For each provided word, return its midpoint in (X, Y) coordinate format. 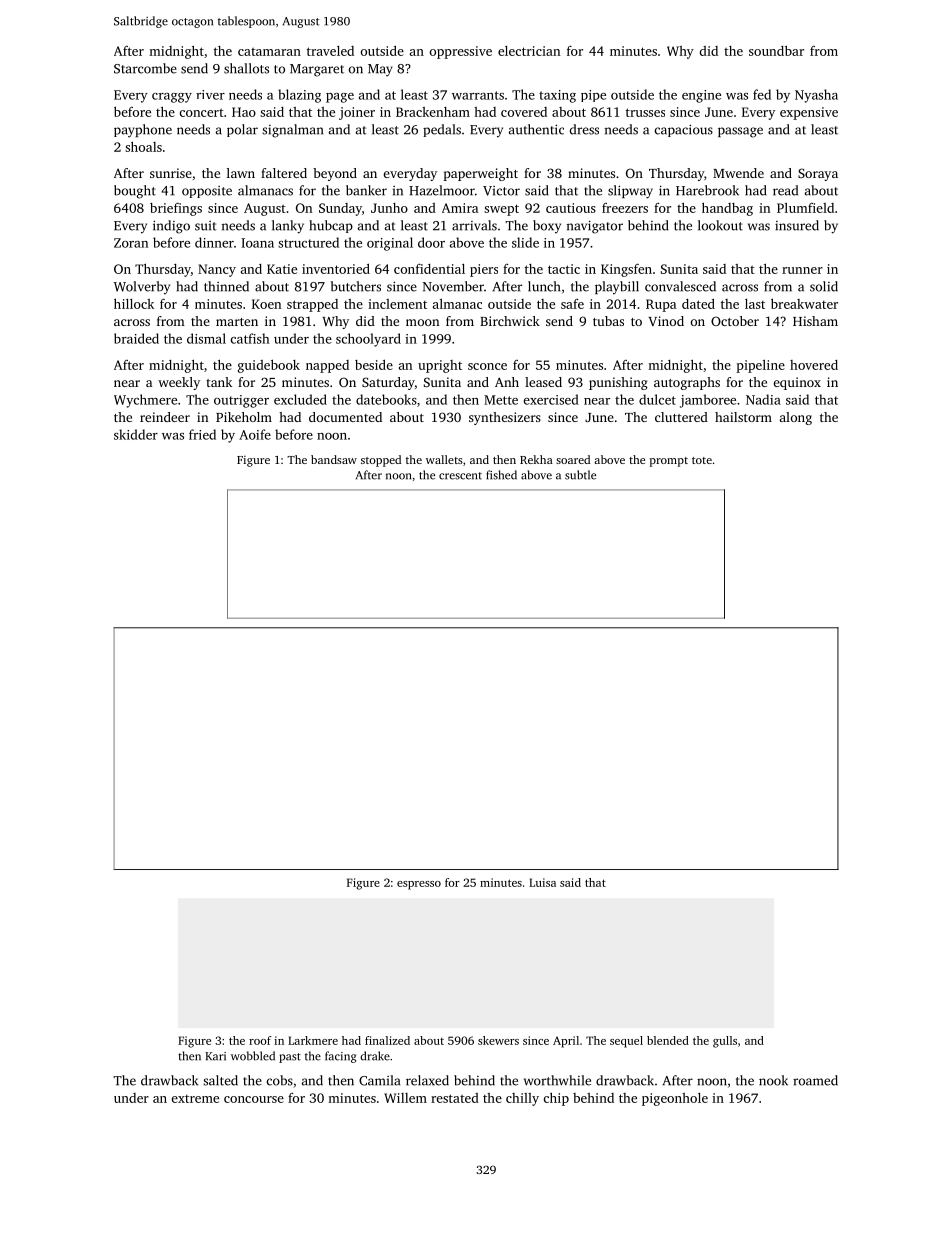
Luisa (542, 882)
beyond (335, 174)
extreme (195, 1099)
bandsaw (334, 459)
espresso (419, 885)
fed (762, 94)
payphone (143, 131)
